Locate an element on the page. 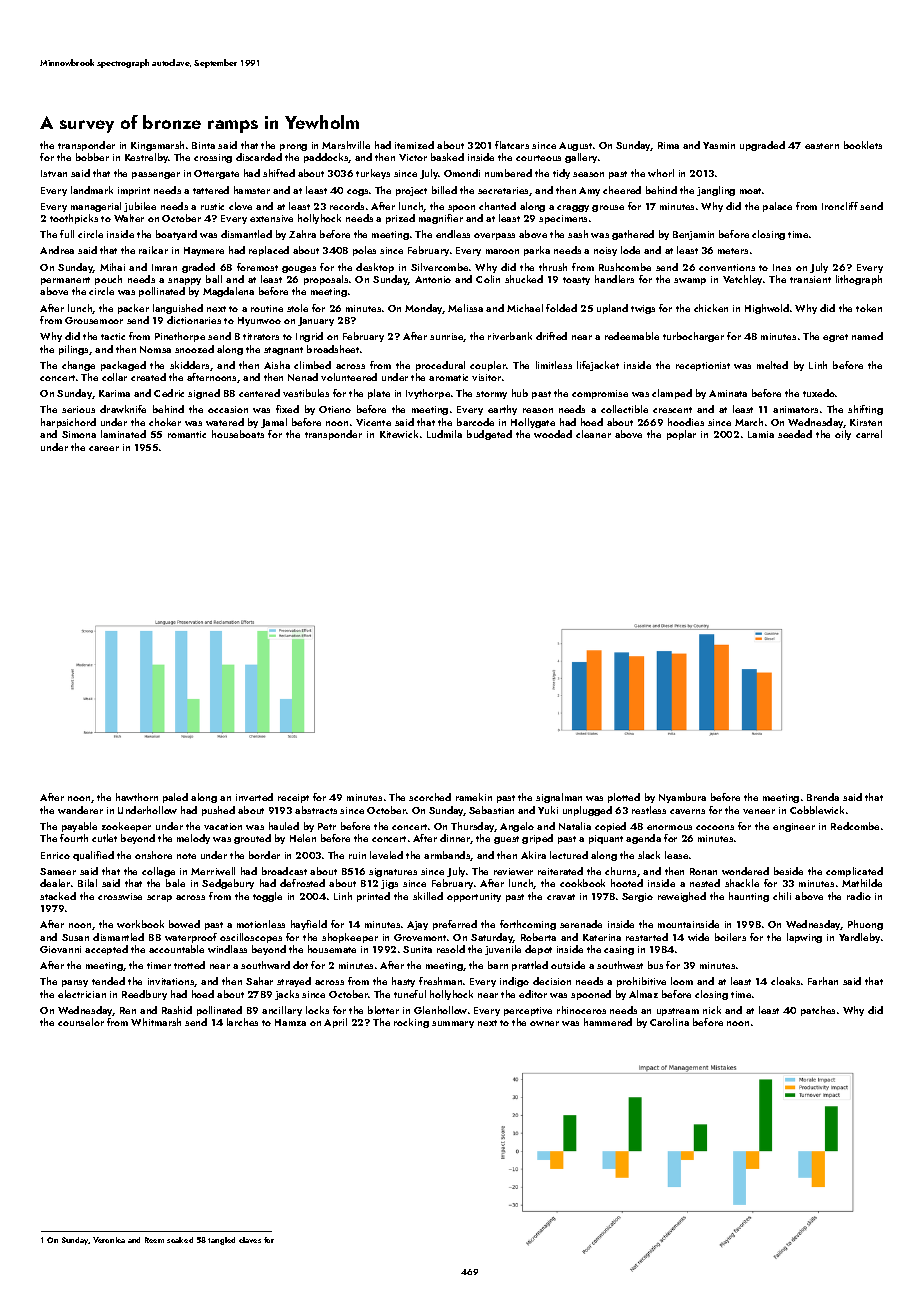 The image size is (924, 1308). Ines is located at coordinates (782, 267).
